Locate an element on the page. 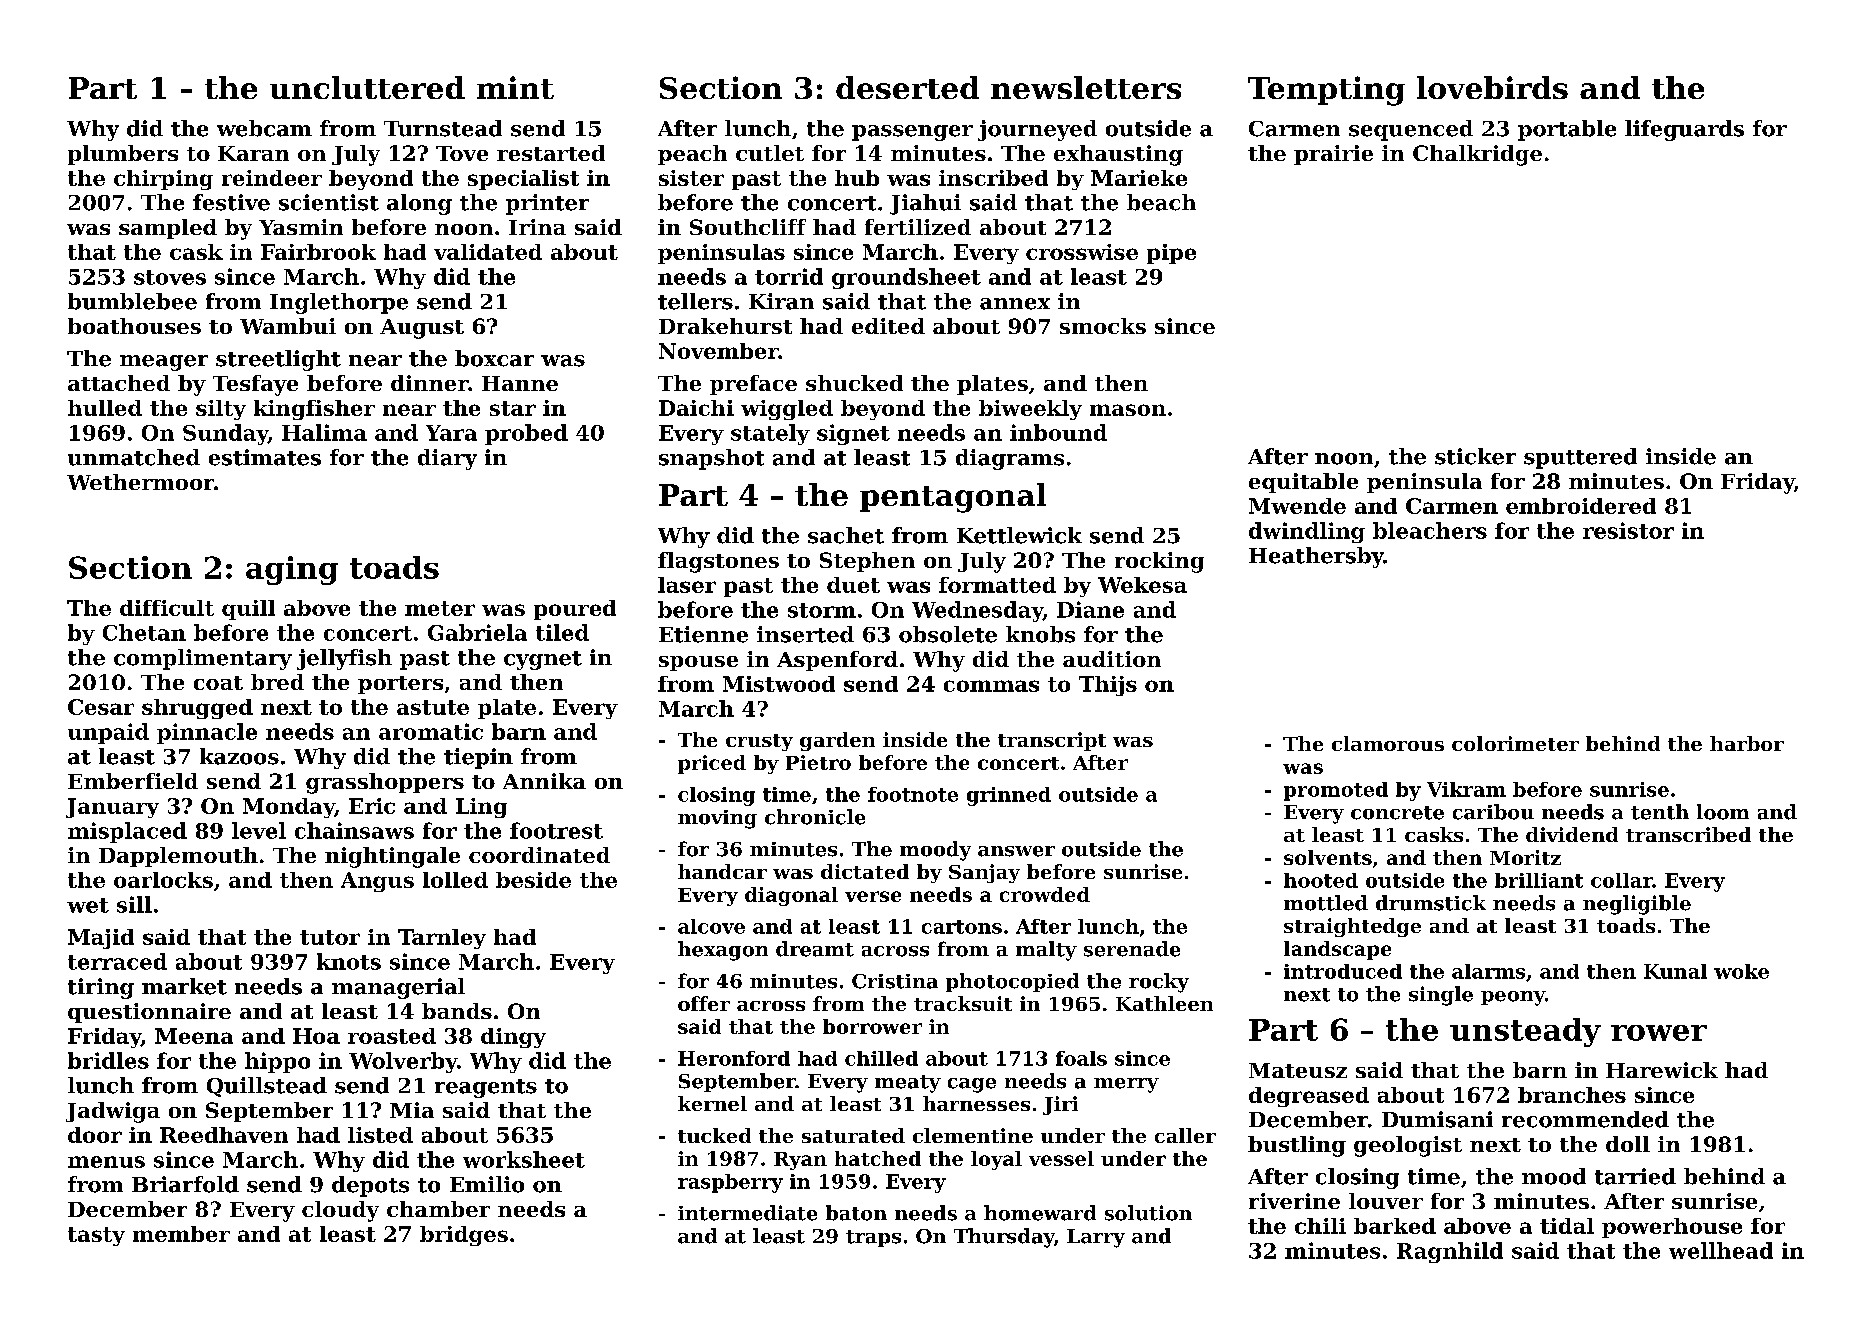 The width and height of the image is (1874, 1325). reagents is located at coordinates (486, 1088).
